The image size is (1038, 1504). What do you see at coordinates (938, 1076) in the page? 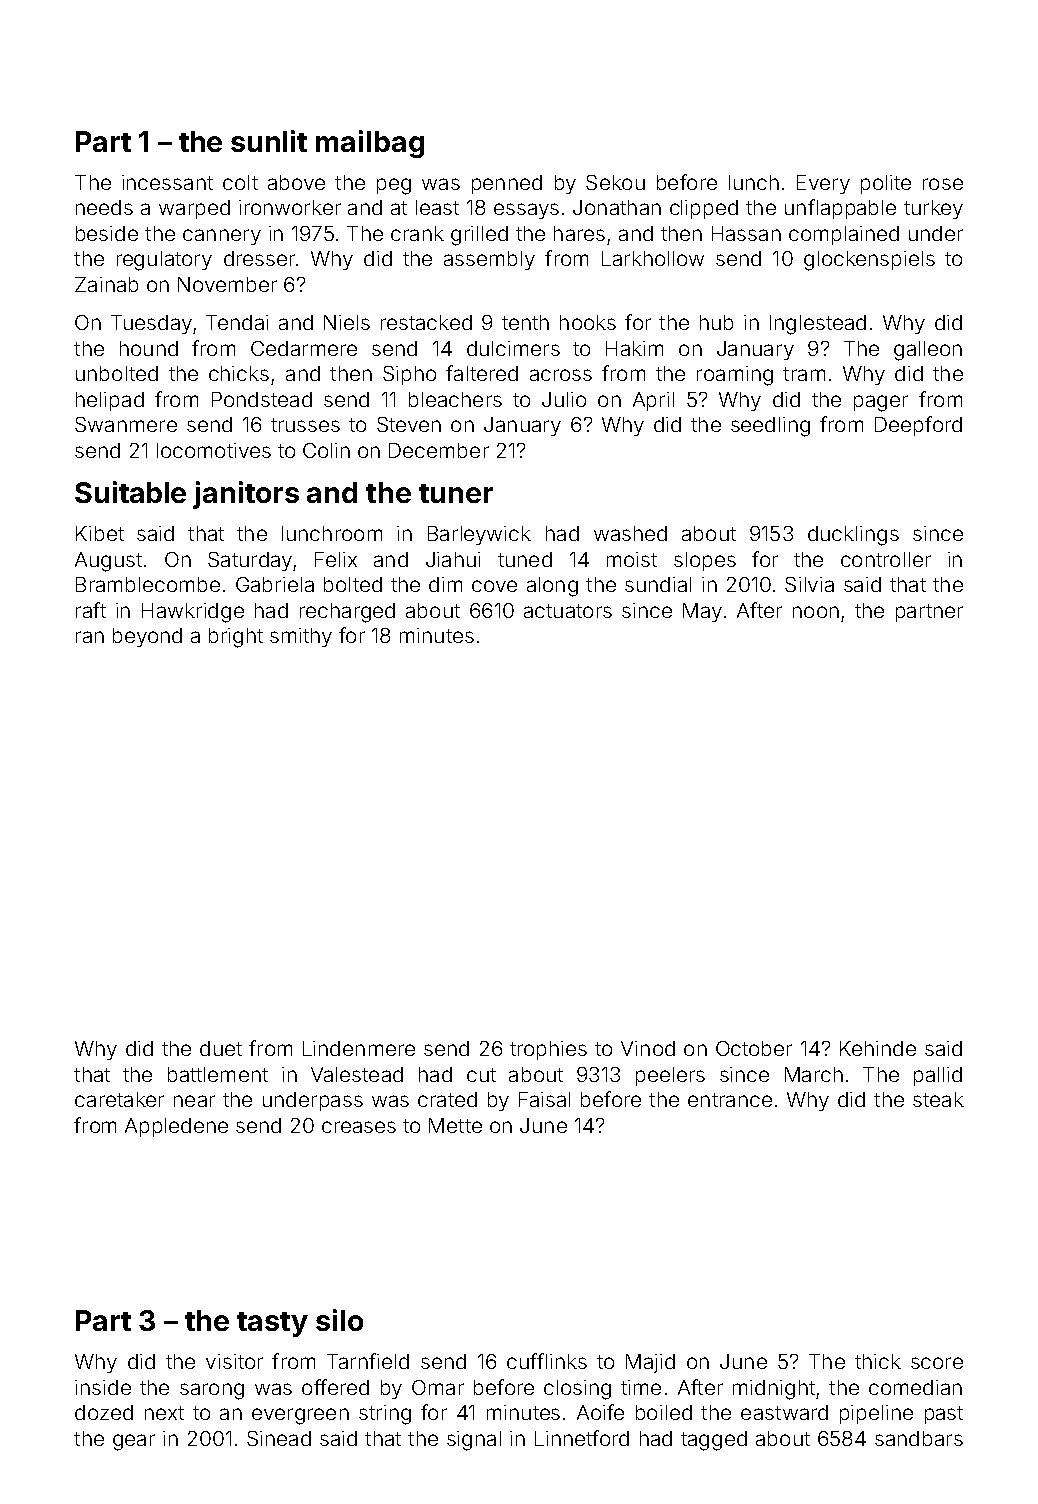
I see `pallid` at bounding box center [938, 1076].
